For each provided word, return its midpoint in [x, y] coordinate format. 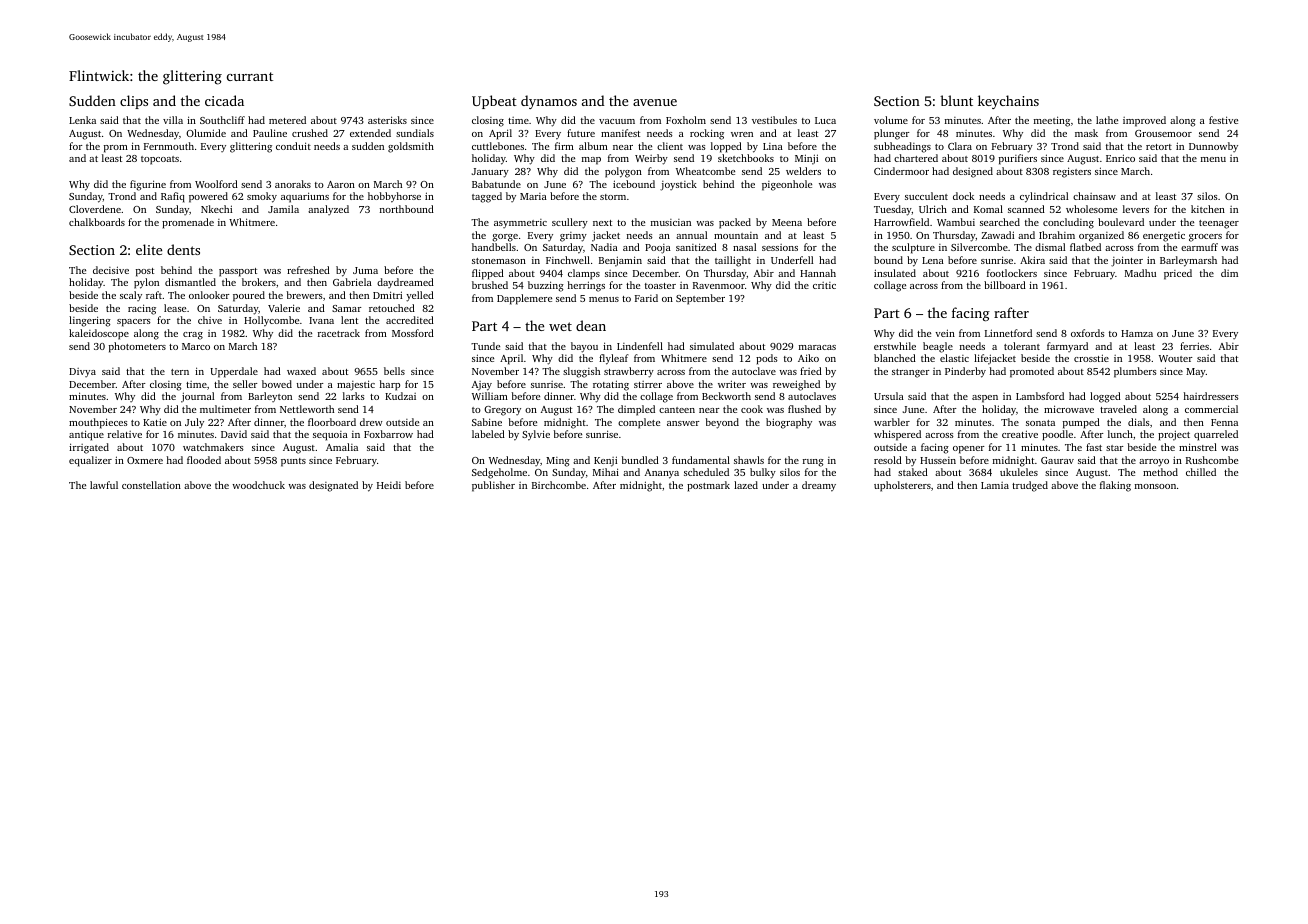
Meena [787, 222]
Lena [933, 260]
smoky [262, 197]
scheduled [706, 472]
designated [333, 486]
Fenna [1224, 422]
